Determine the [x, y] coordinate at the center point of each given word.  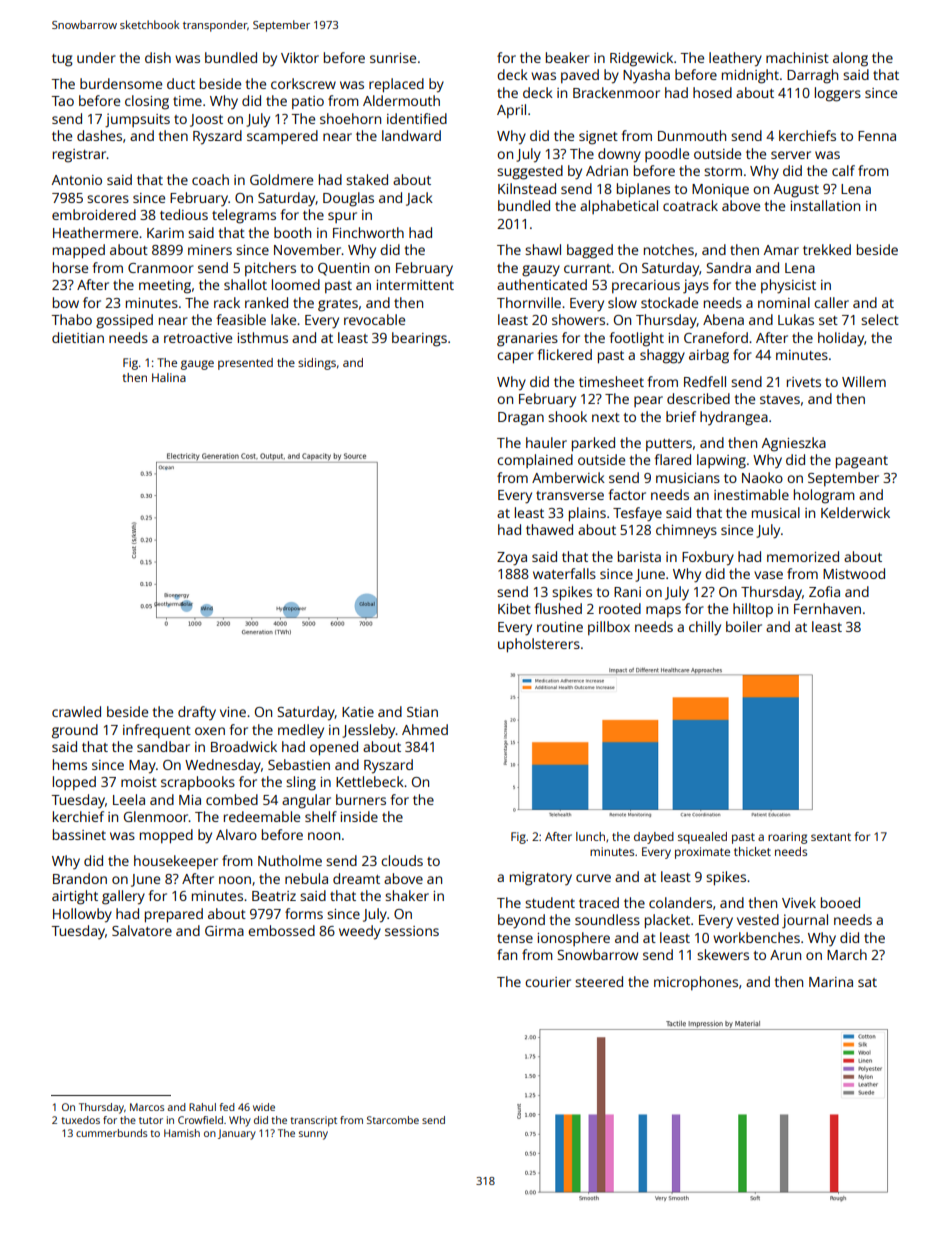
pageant [862, 462]
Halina [169, 377]
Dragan [521, 419]
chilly [705, 628]
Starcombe [393, 1120]
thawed [549, 529]
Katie [358, 712]
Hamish [182, 1133]
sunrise [393, 58]
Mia [190, 800]
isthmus [262, 337]
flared [672, 459]
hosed [712, 92]
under [96, 57]
